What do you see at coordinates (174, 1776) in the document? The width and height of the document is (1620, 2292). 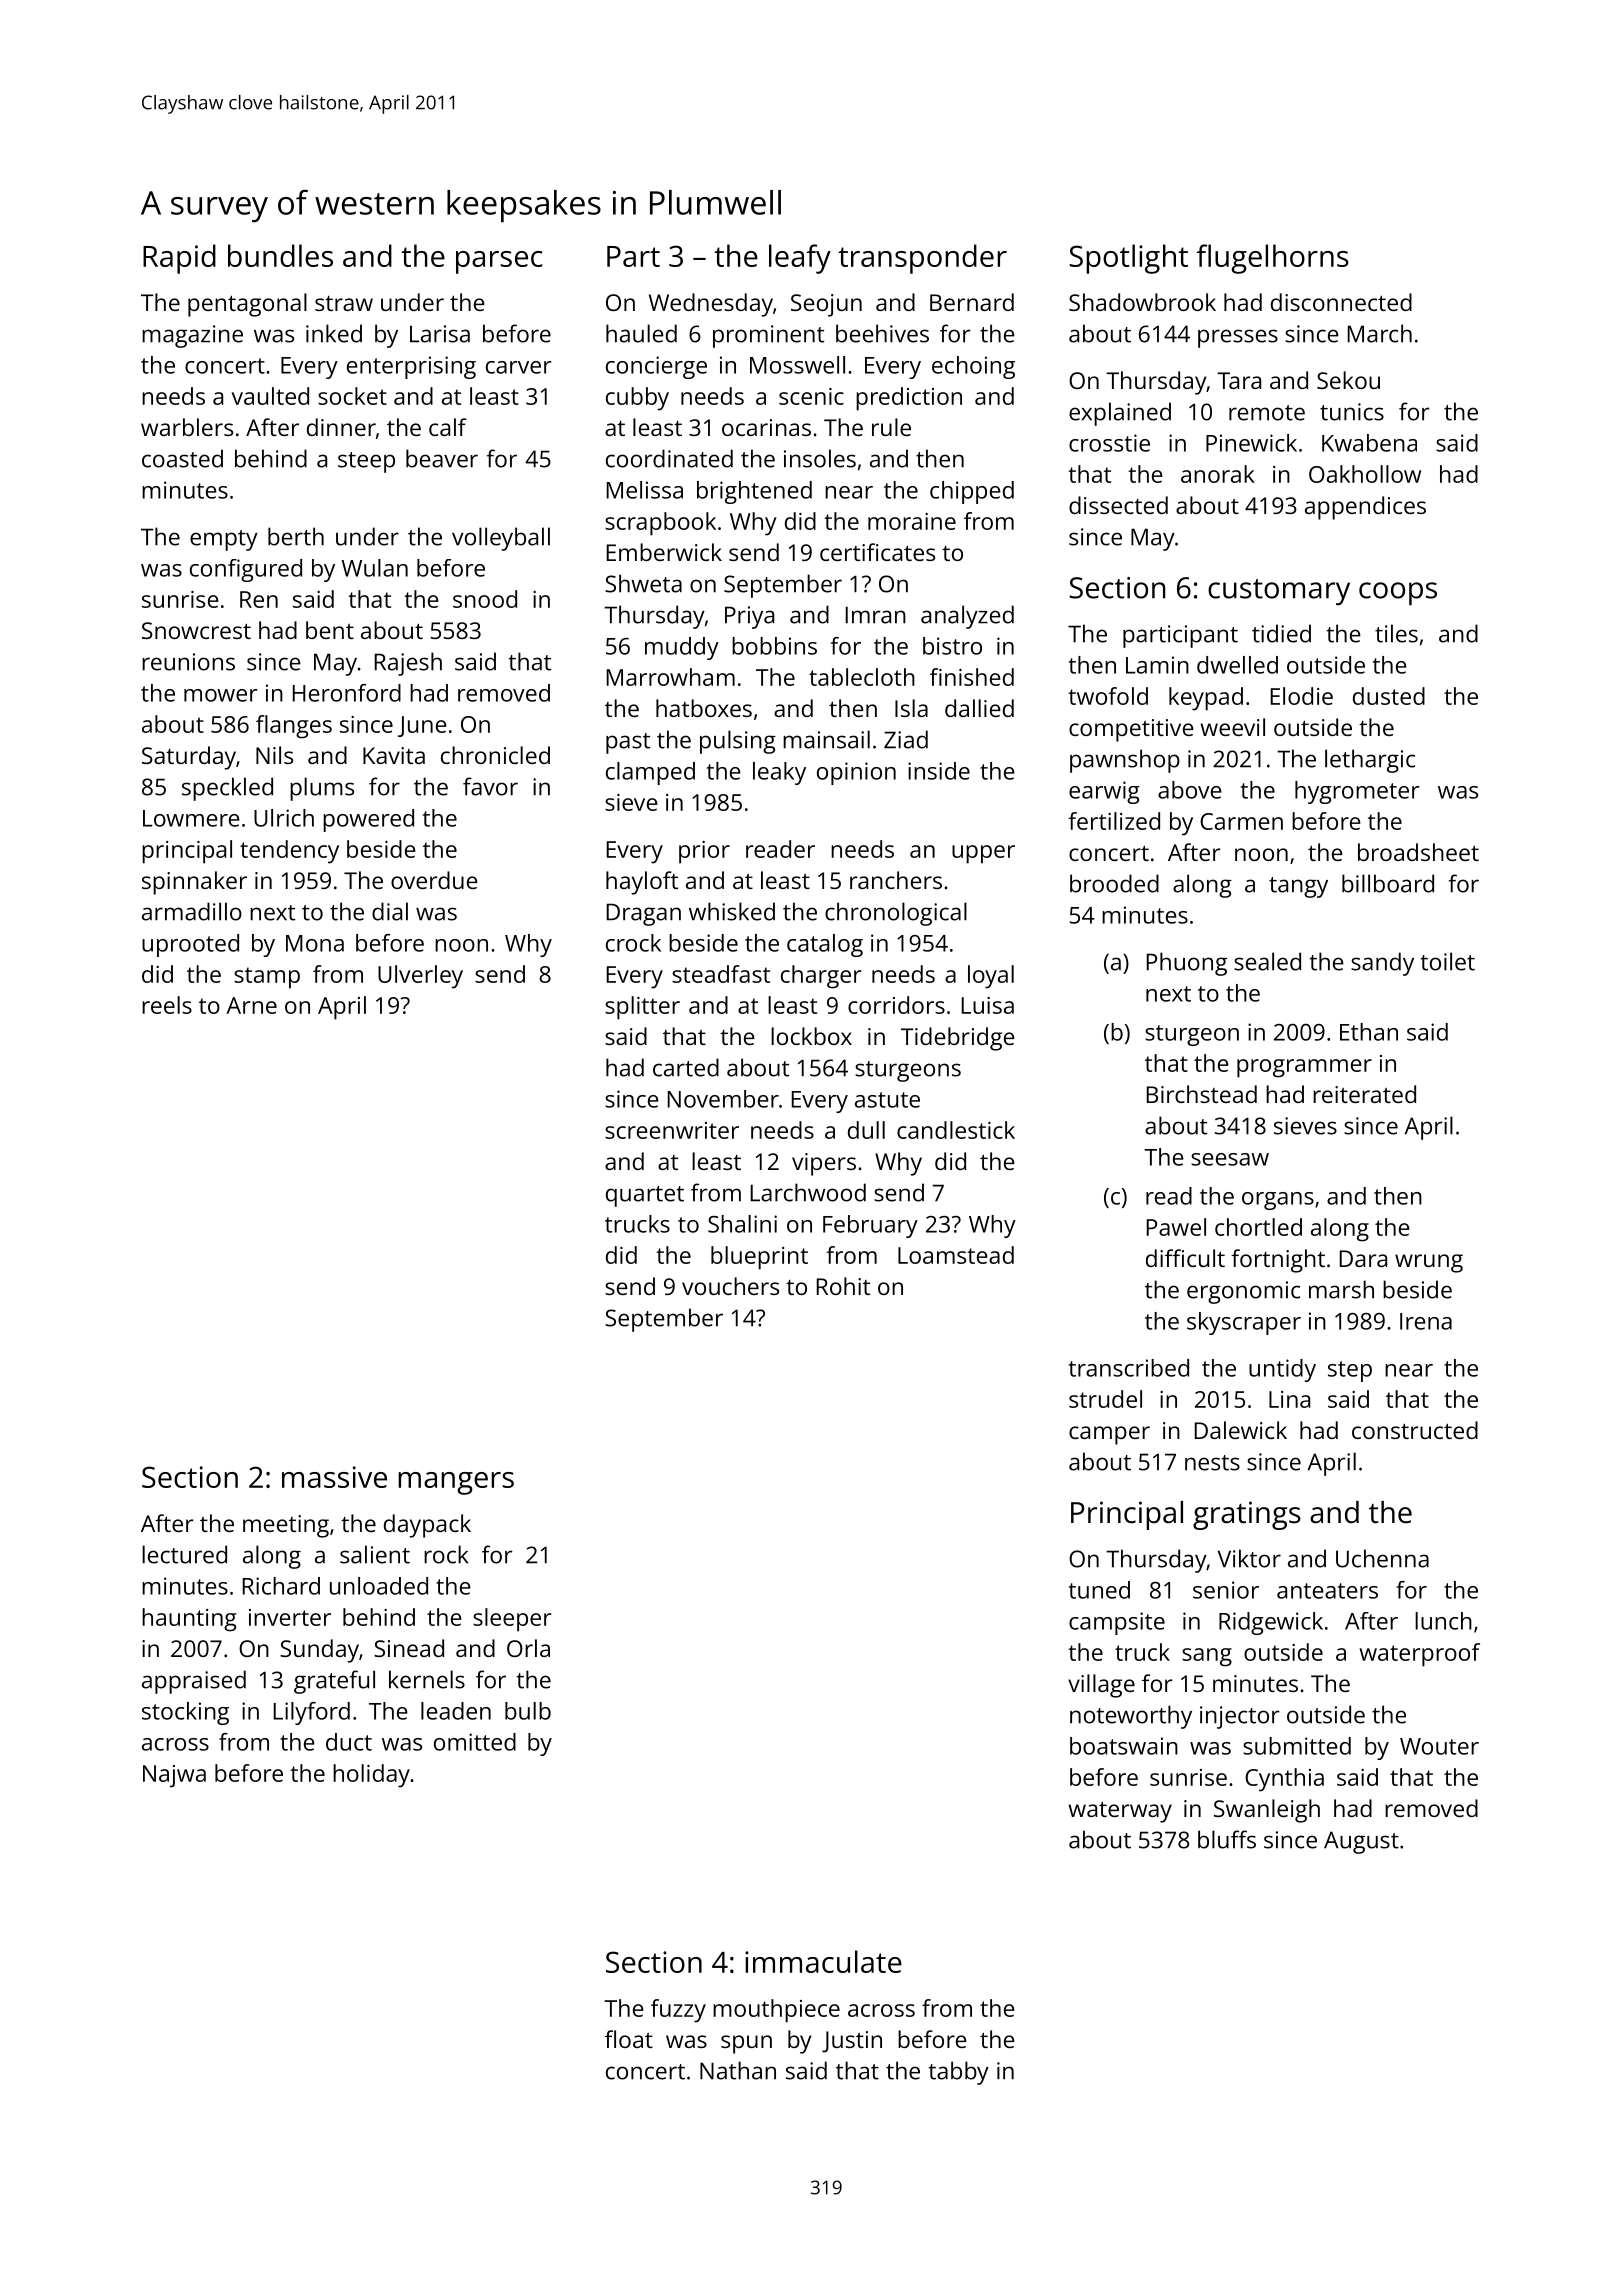 I see `Najwa` at bounding box center [174, 1776].
